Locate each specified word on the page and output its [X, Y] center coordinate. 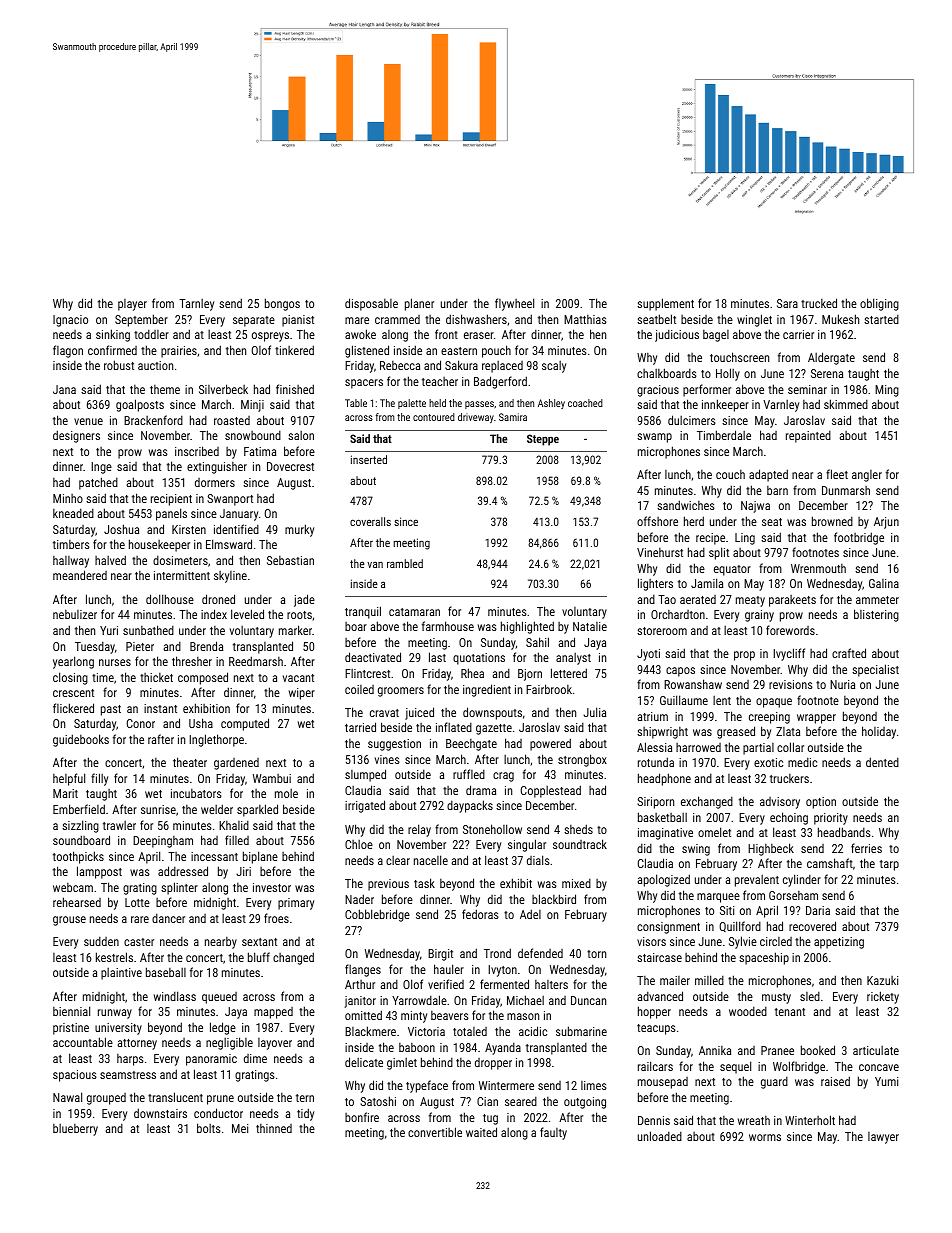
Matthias [585, 319]
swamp [654, 438]
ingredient [487, 690]
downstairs [160, 1113]
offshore [657, 521]
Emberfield [79, 809]
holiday [879, 732]
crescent [73, 693]
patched [98, 483]
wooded [748, 1011]
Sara [787, 303]
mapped [273, 1013]
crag [503, 777]
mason [523, 1016]
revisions [791, 684]
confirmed [112, 350]
